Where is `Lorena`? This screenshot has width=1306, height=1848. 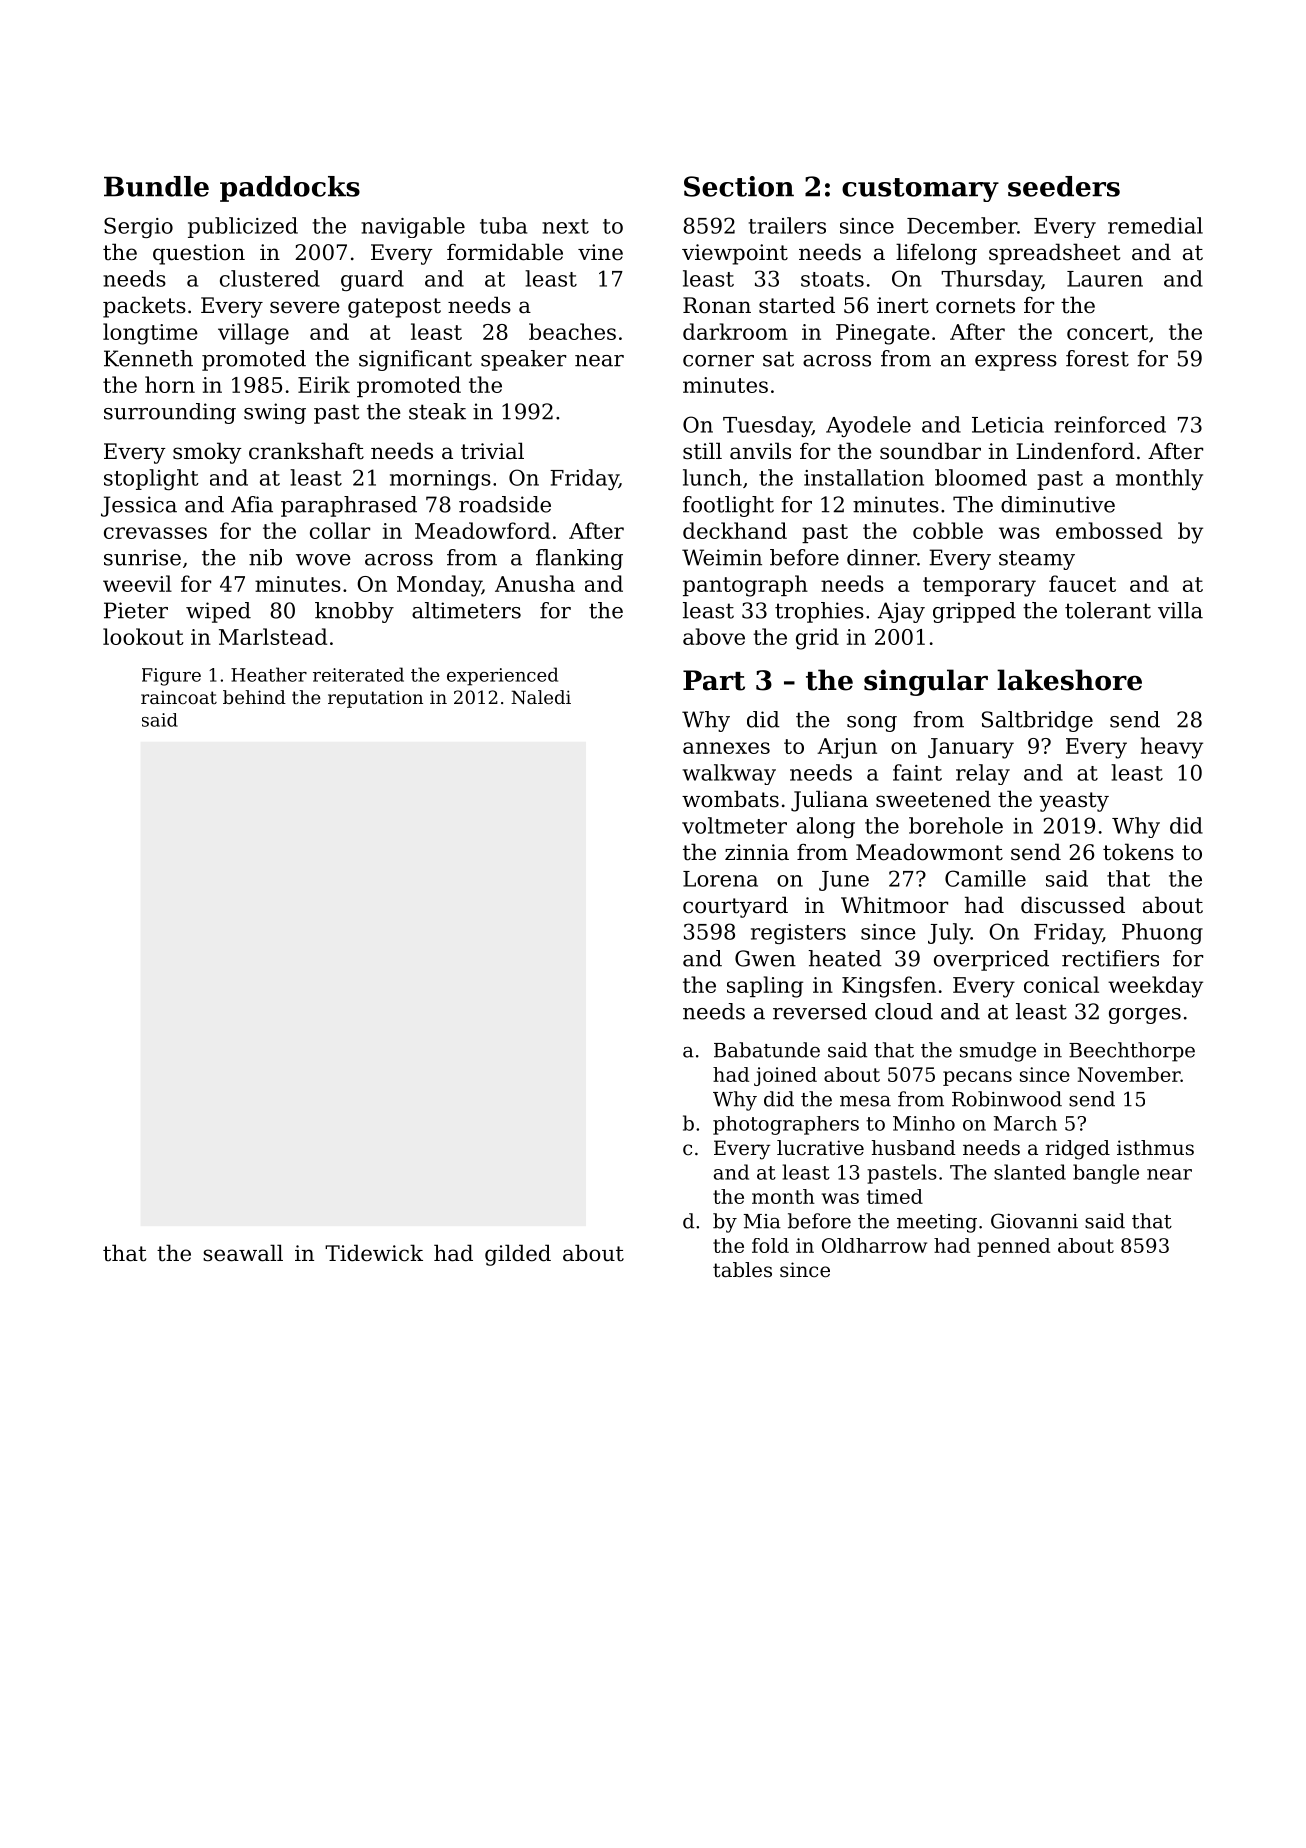 Lorena is located at coordinates (720, 879).
